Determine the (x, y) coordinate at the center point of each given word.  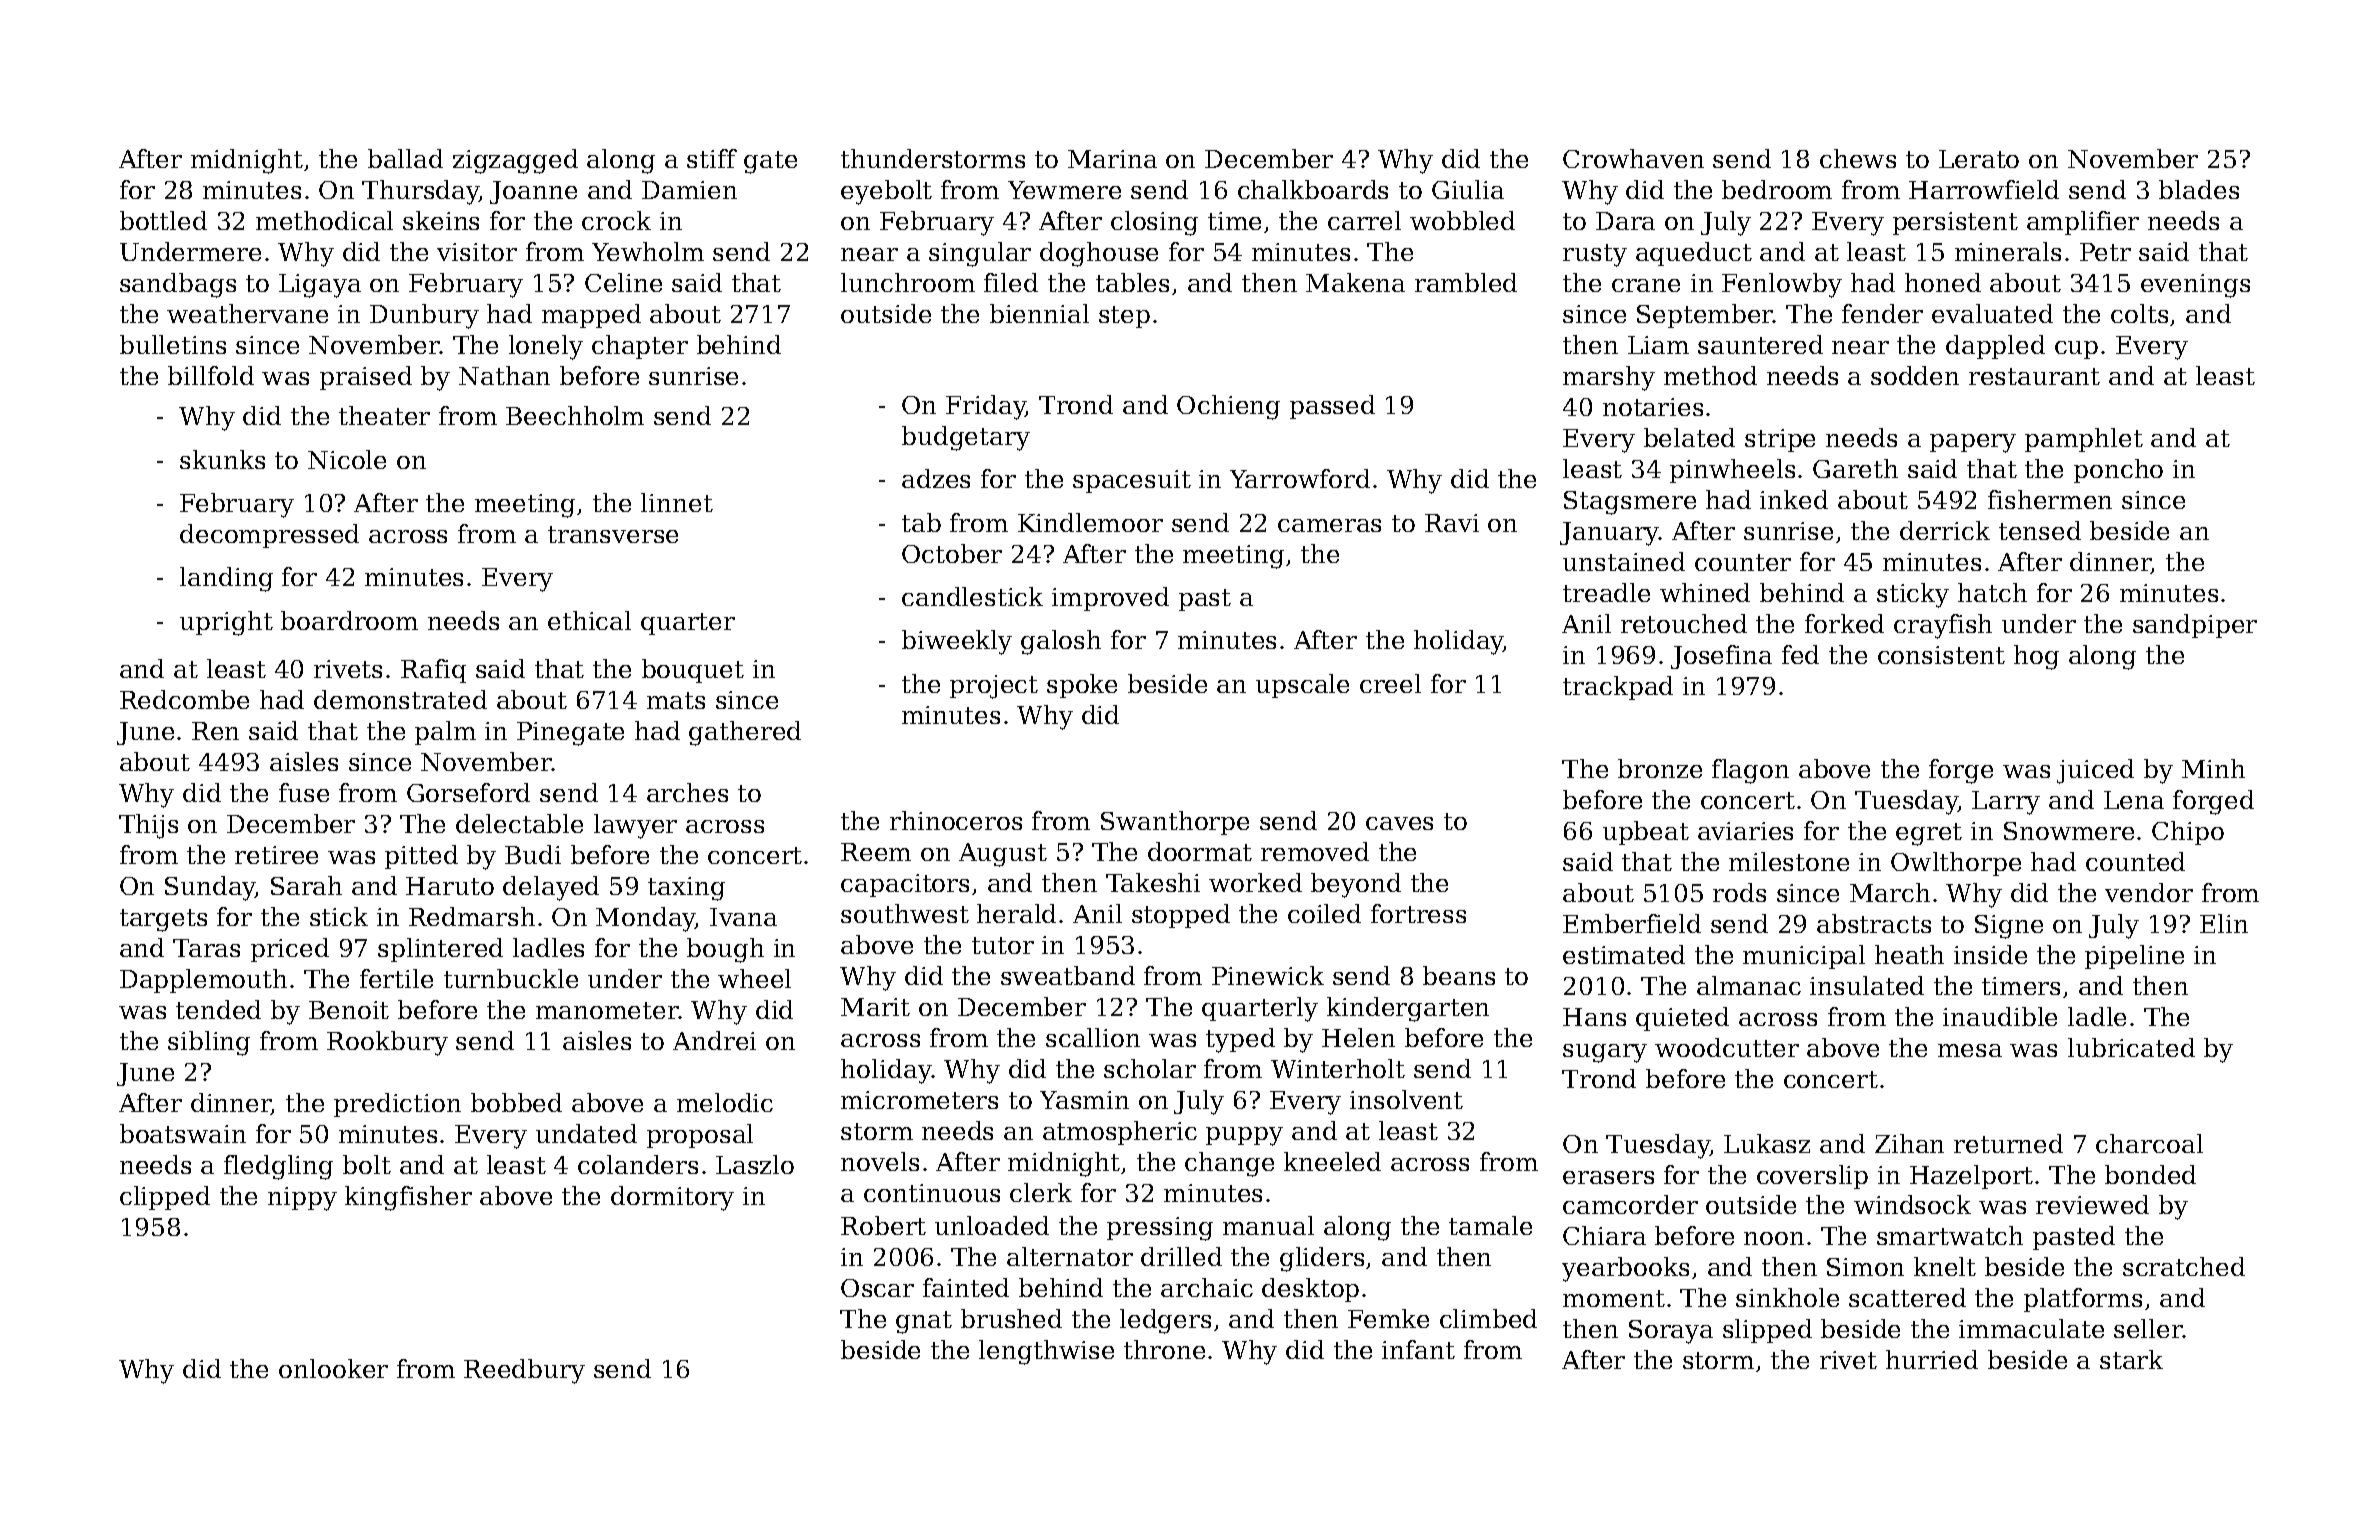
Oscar (877, 1288)
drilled (1181, 1256)
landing (226, 579)
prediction (397, 1105)
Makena (1355, 282)
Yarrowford (1300, 478)
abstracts (1874, 923)
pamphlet (2084, 440)
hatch (1992, 592)
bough (725, 950)
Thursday (420, 192)
